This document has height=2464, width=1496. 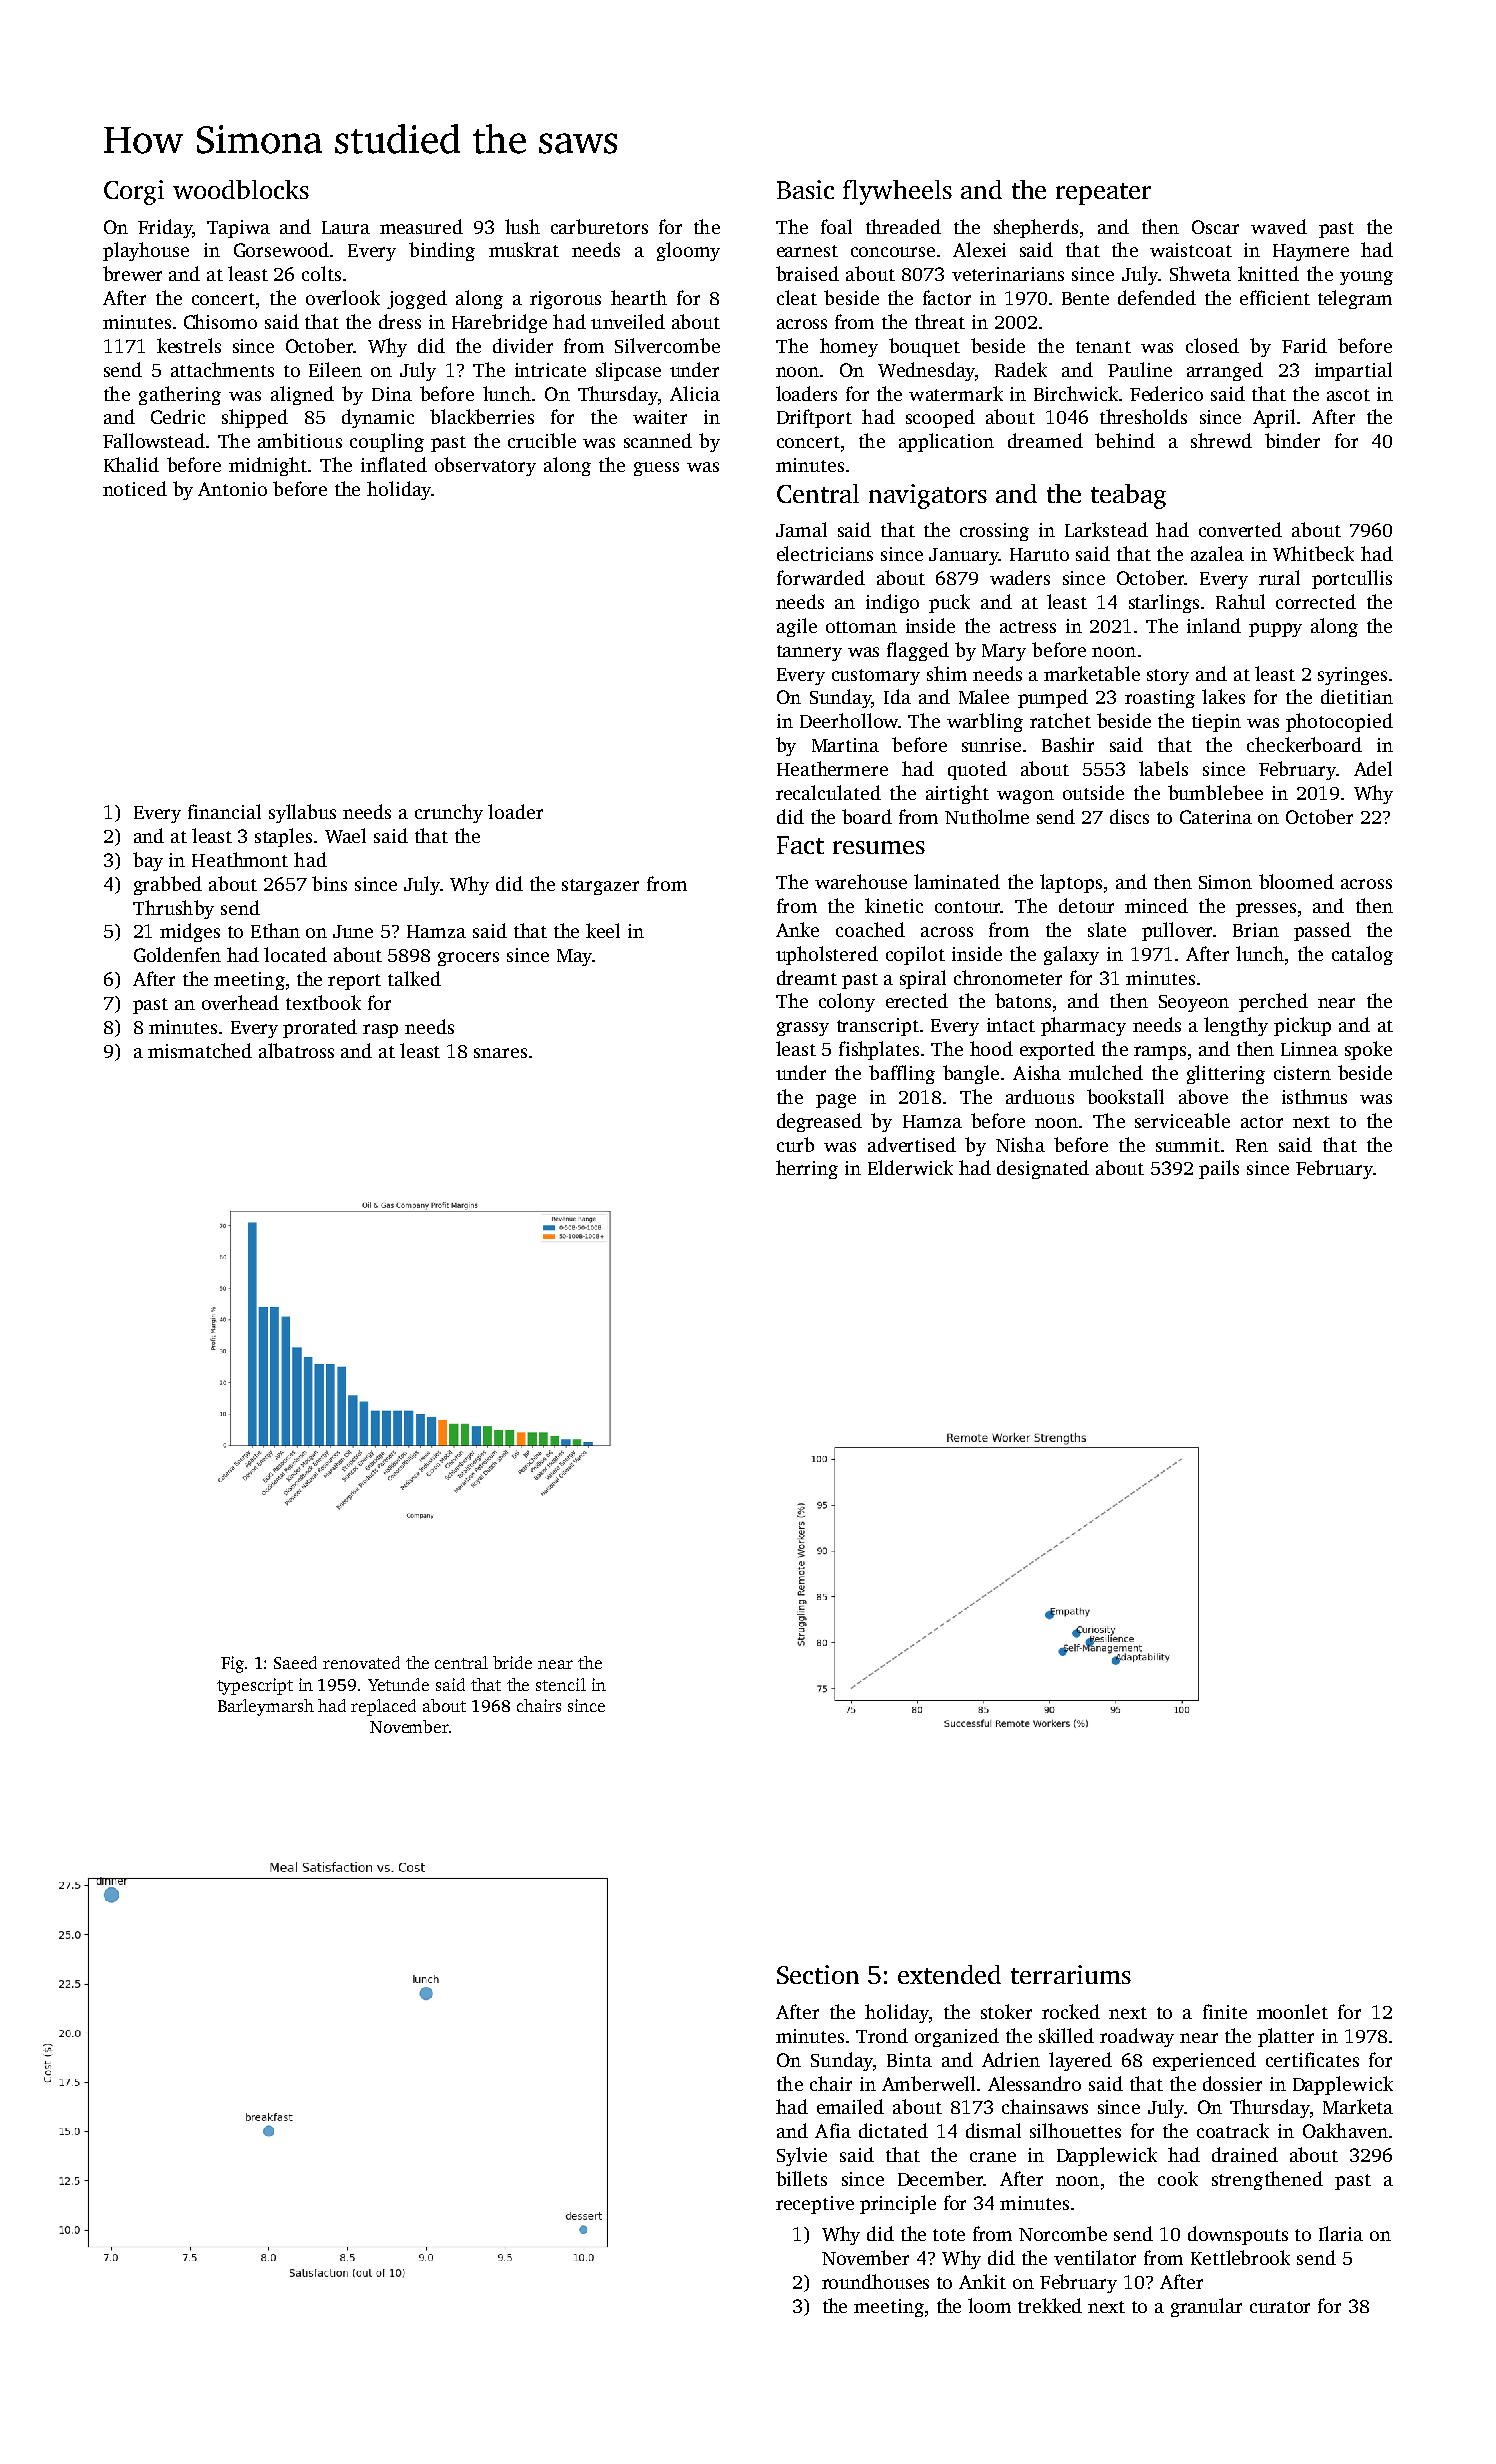 I want to click on mismatched, so click(x=200, y=1050).
